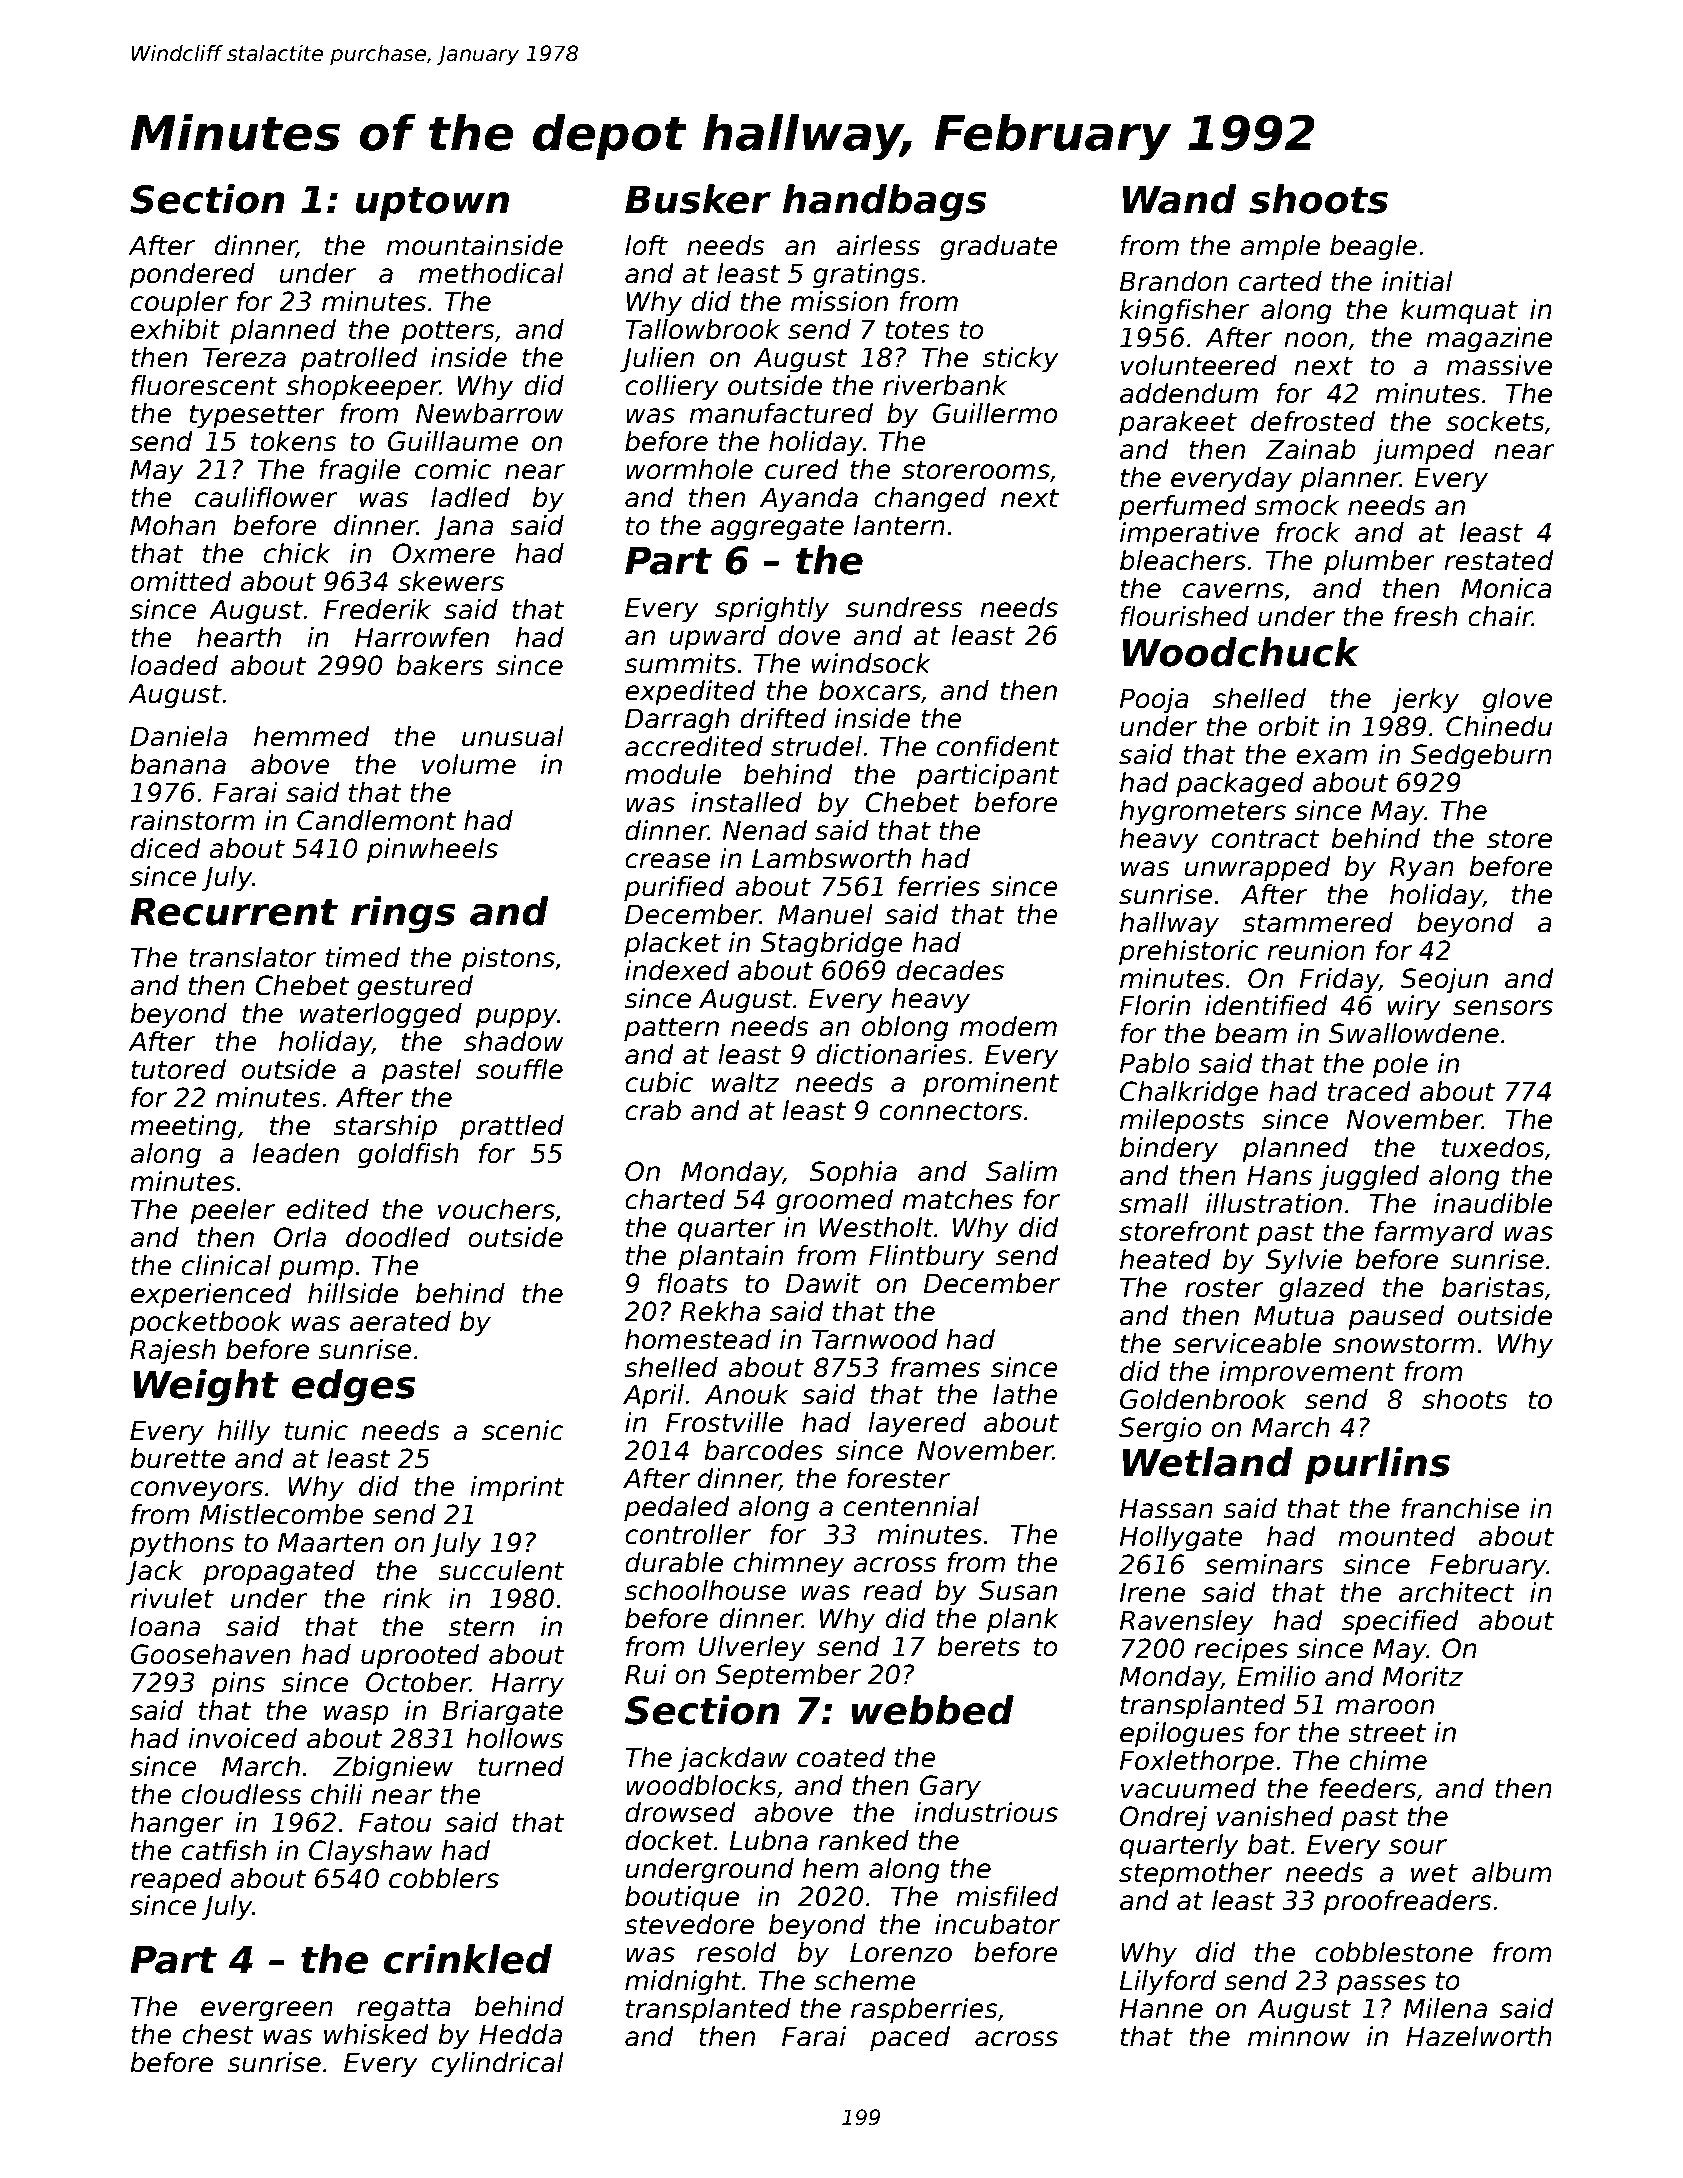 This page has width=1683, height=2178. I want to click on tutored, so click(178, 1069).
